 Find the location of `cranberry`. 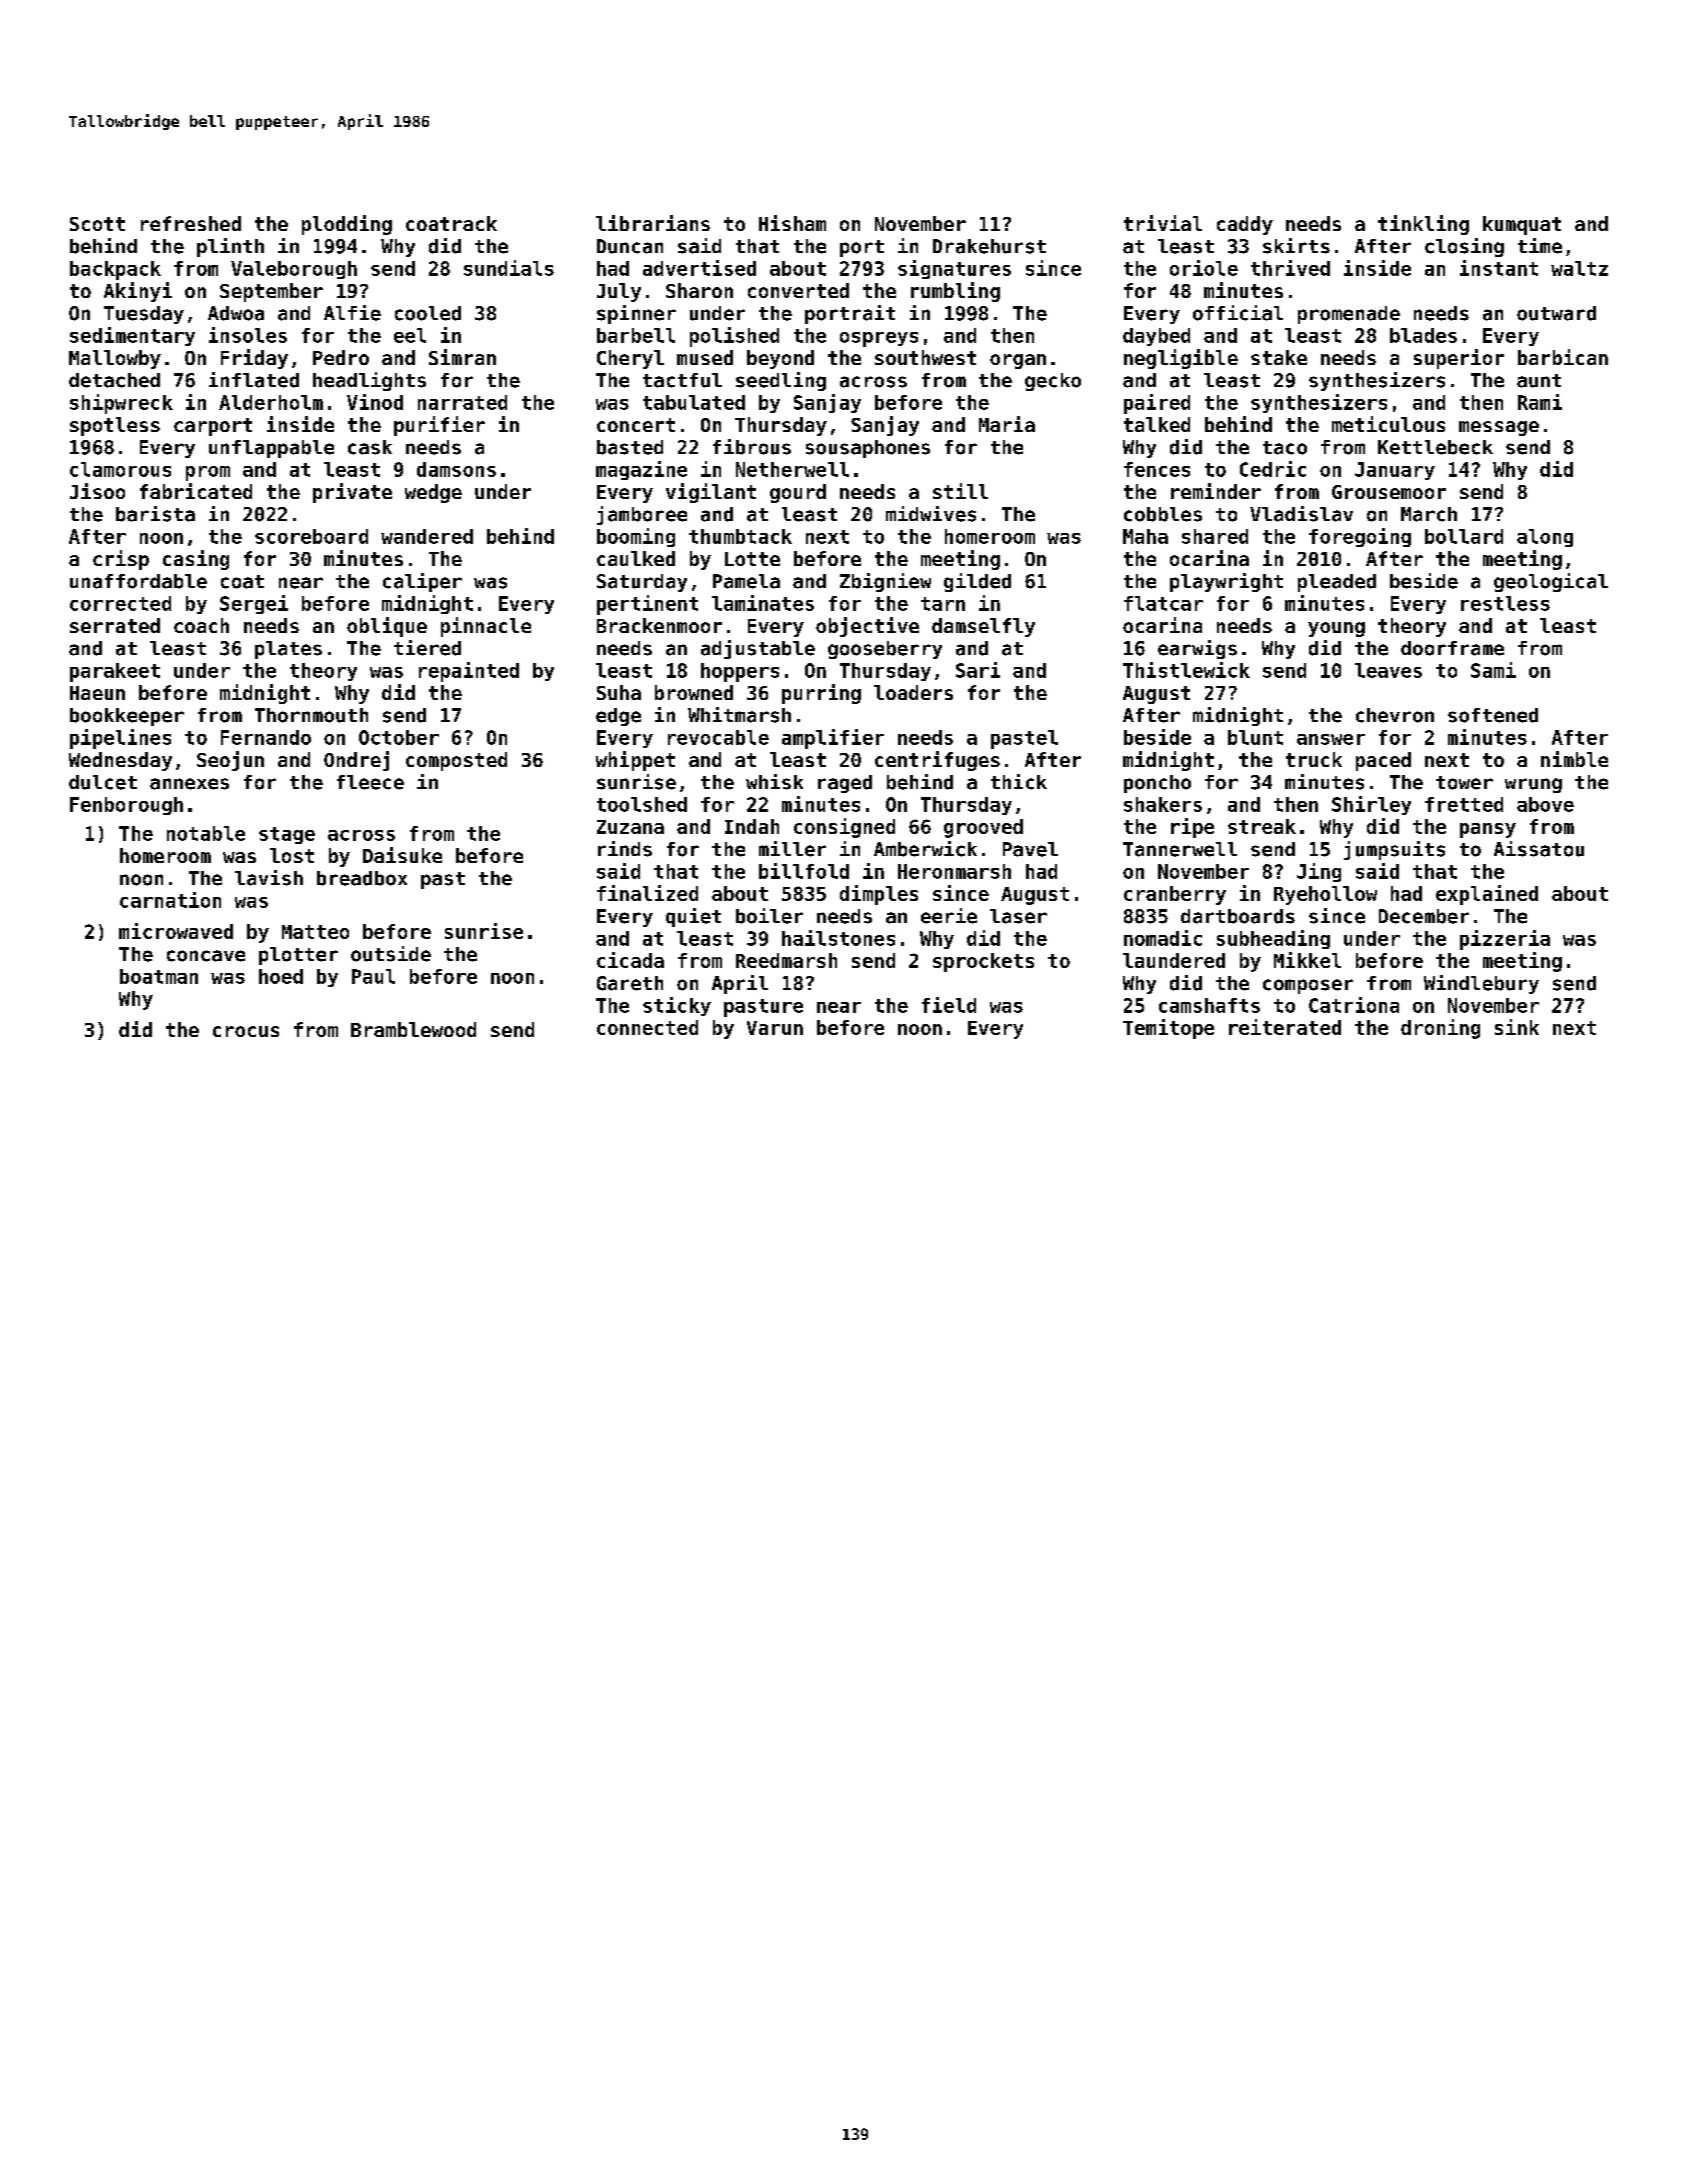

cranberry is located at coordinates (1175, 895).
